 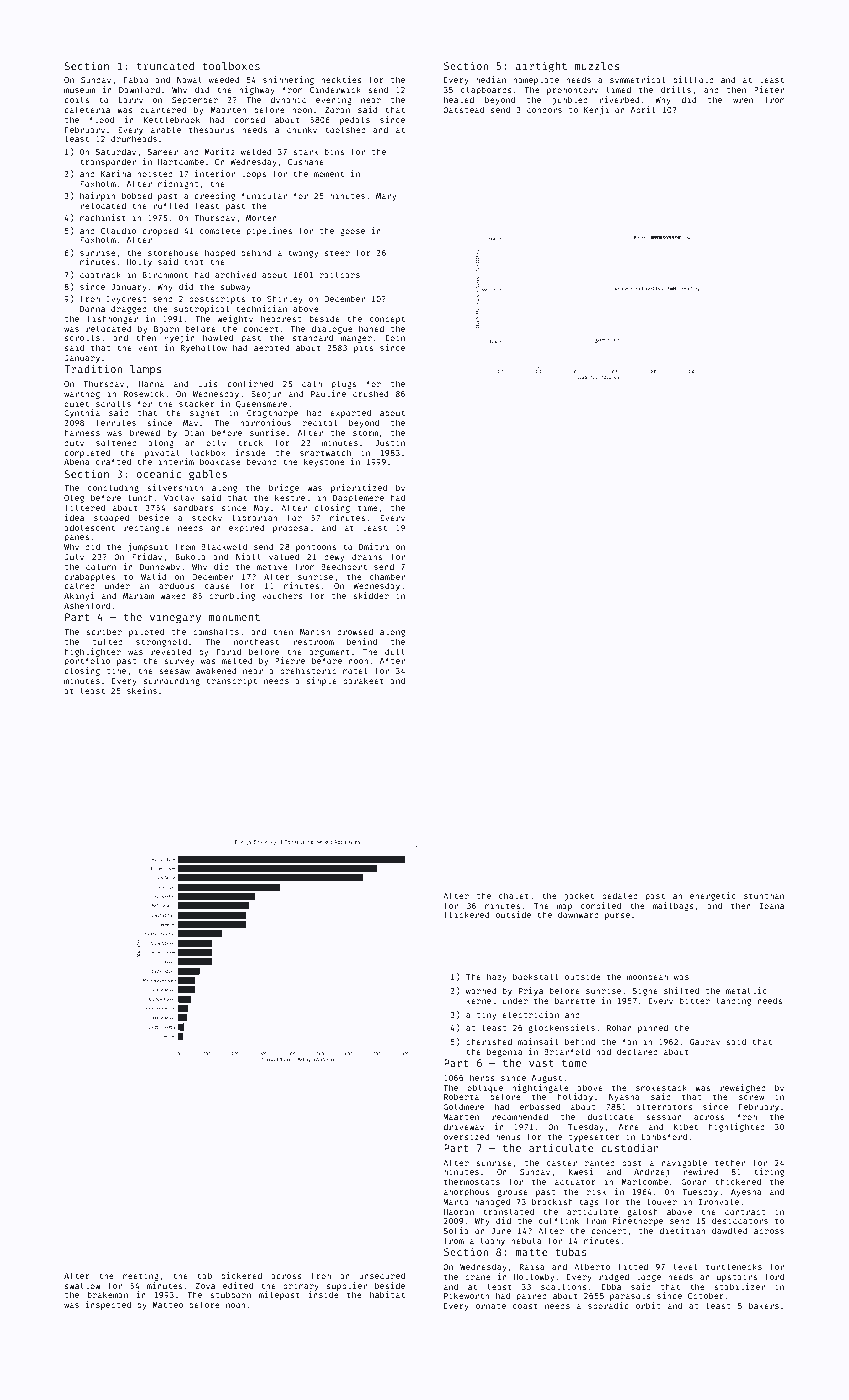 I want to click on symmetrical, so click(x=638, y=80).
